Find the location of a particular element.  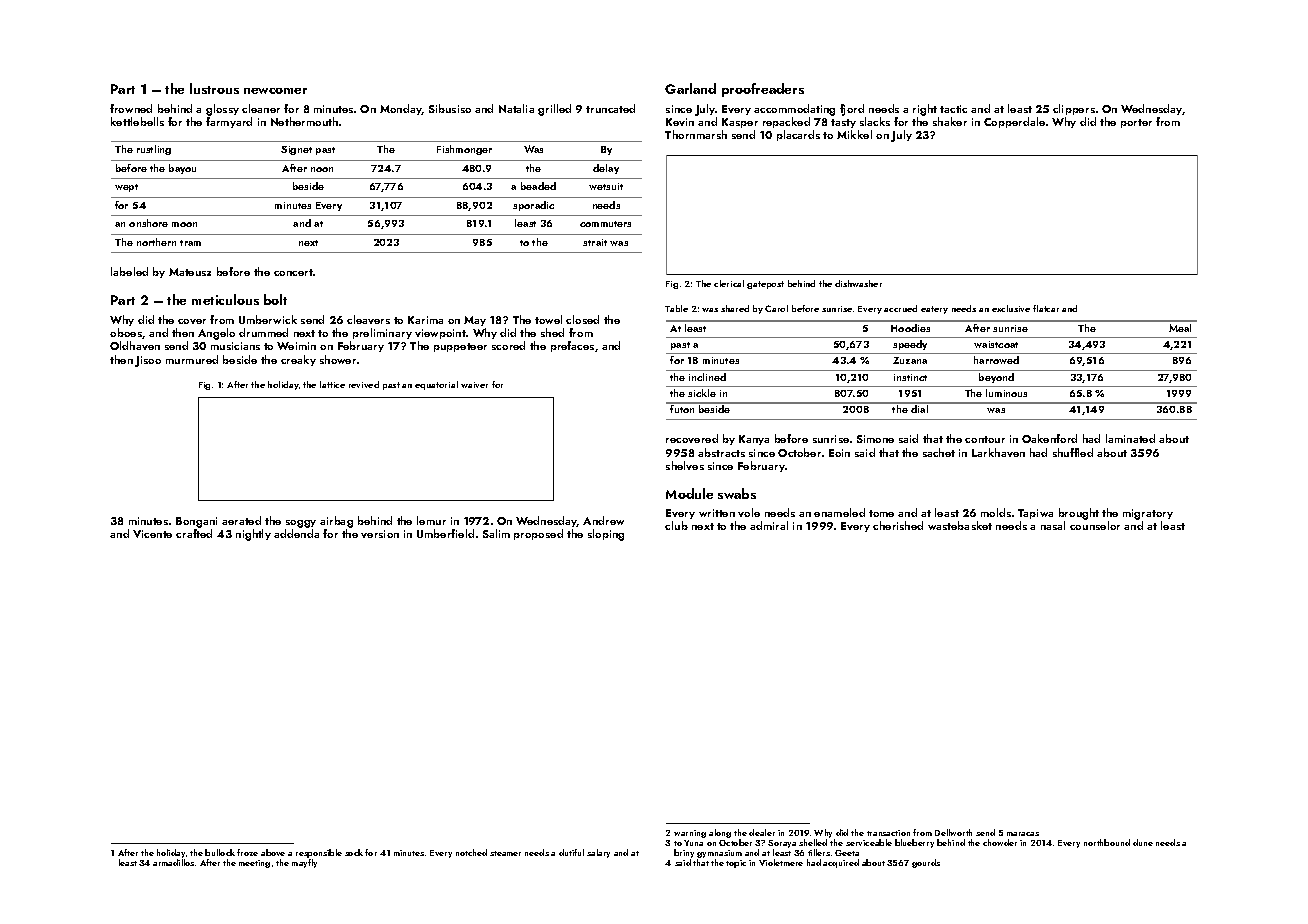

admiral is located at coordinates (769, 525).
